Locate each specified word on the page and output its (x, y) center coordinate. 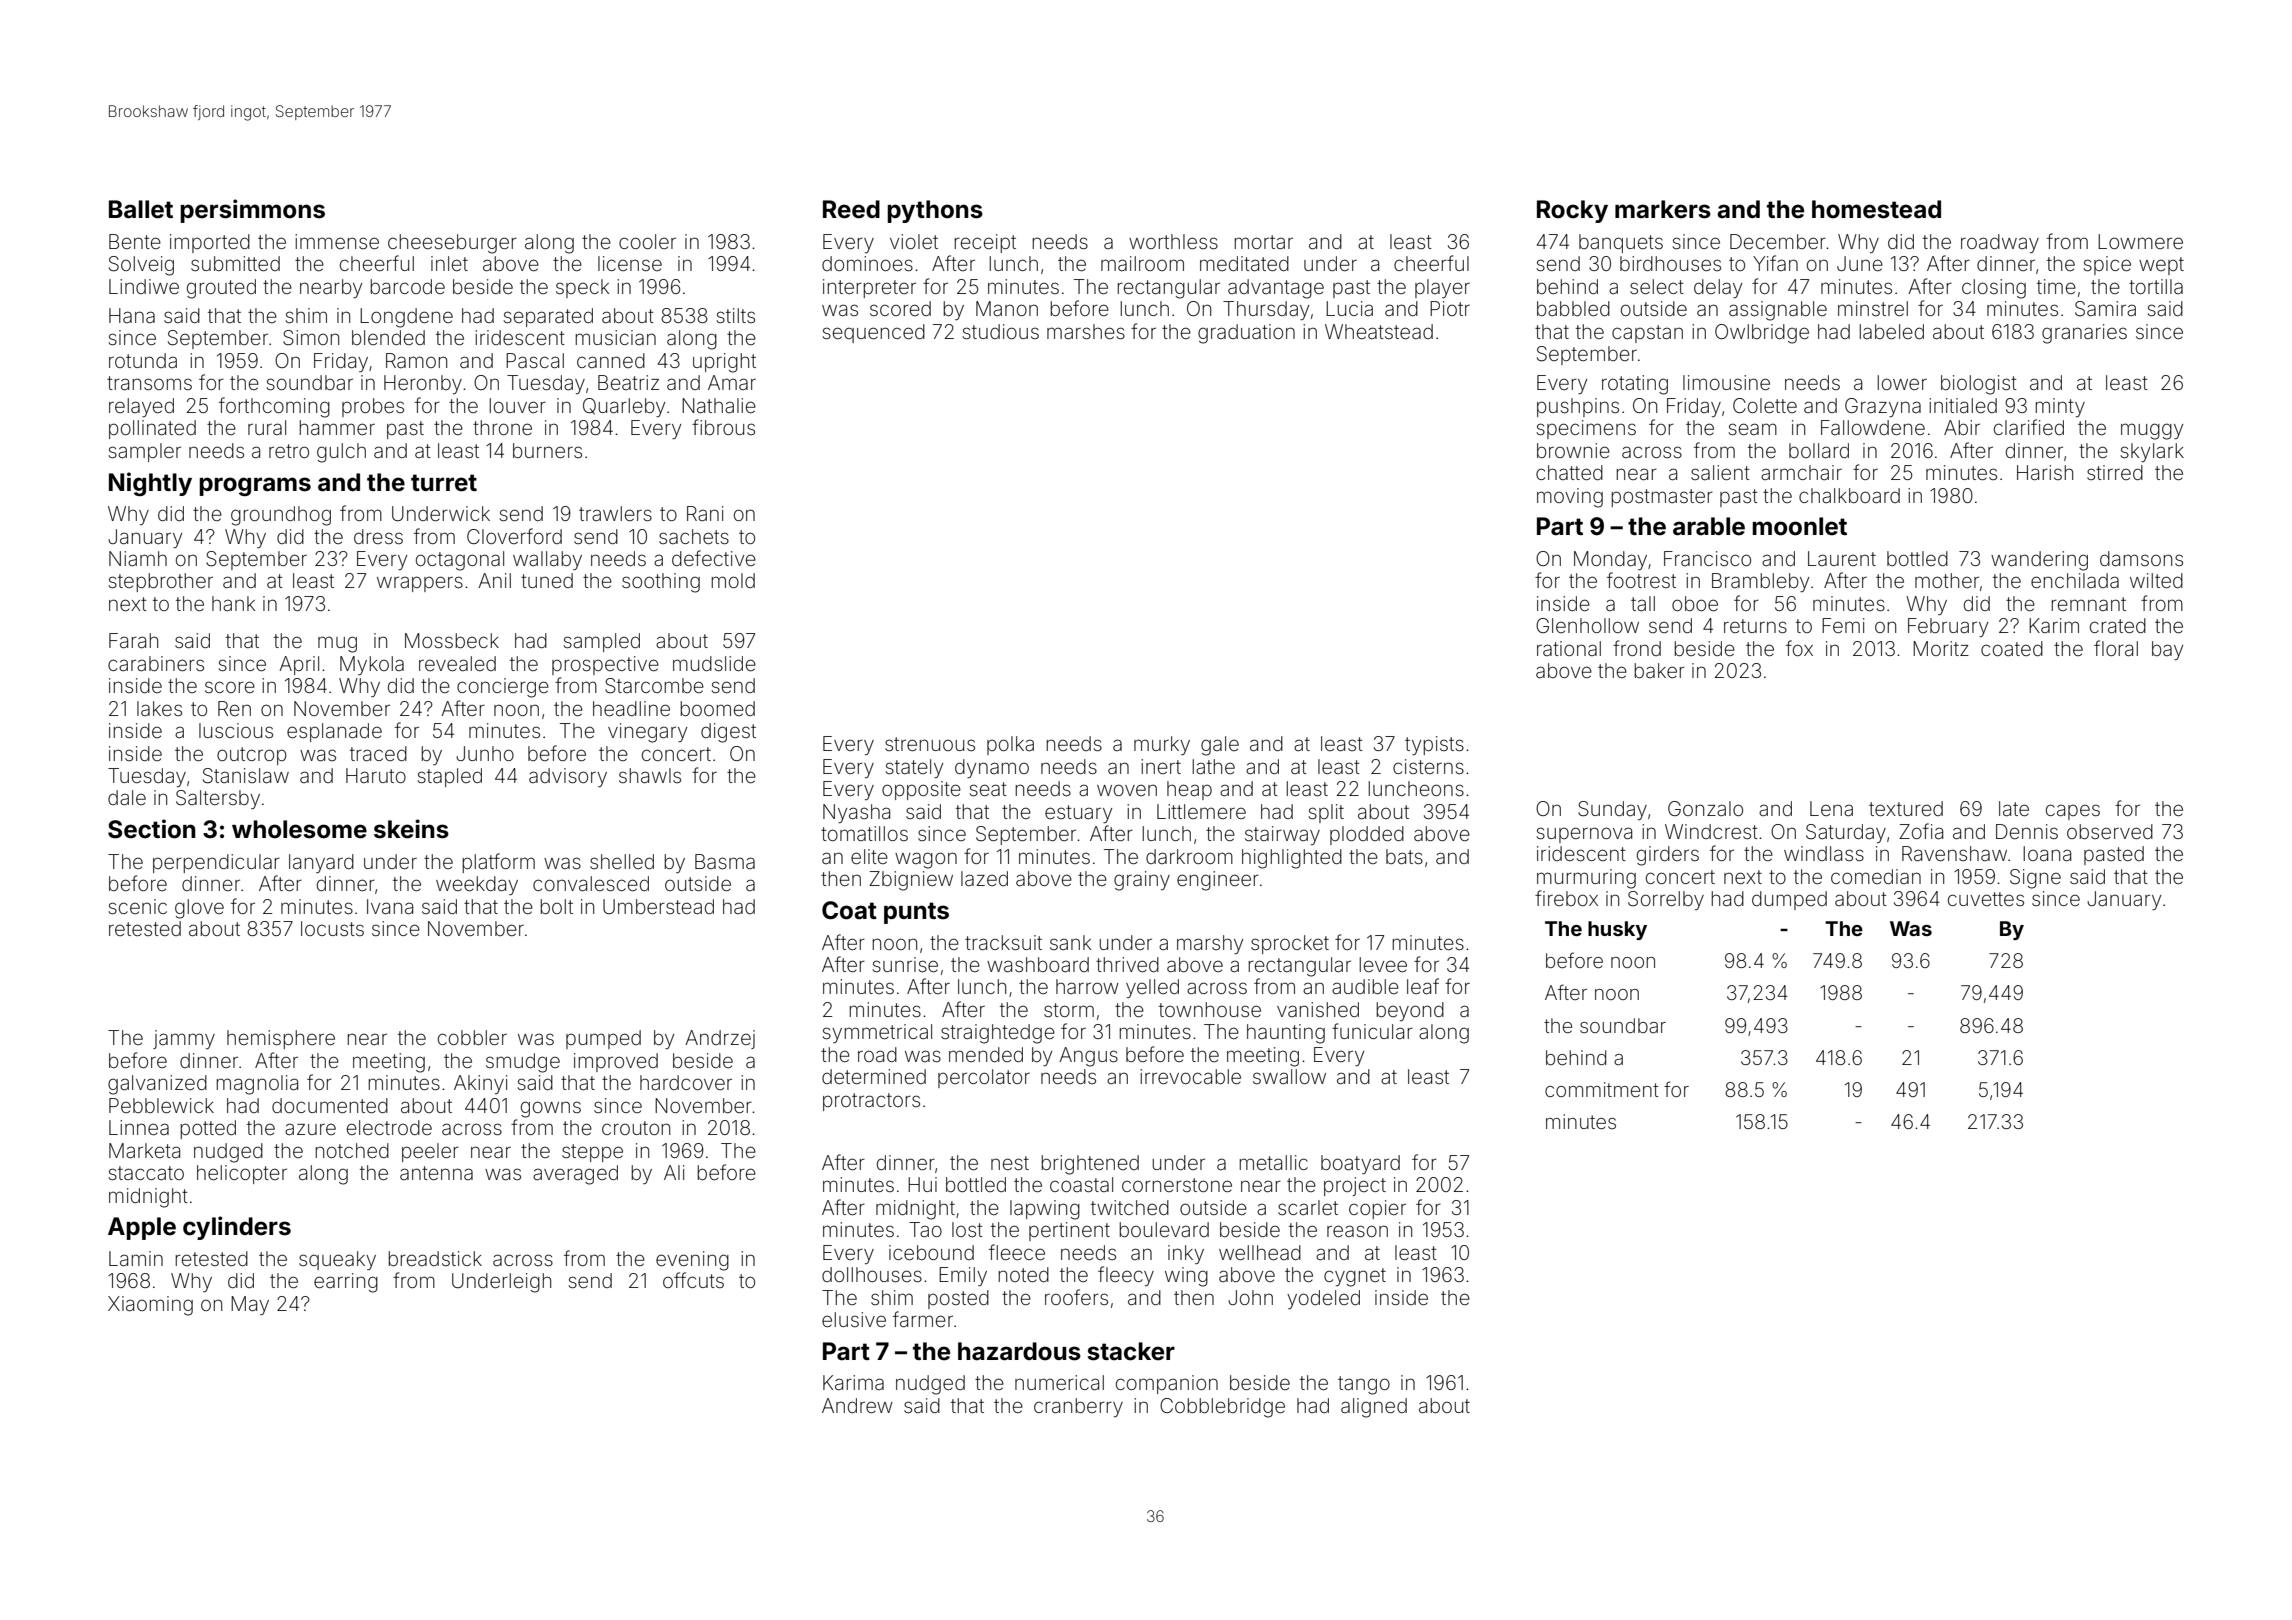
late (2014, 808)
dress (378, 536)
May (250, 1305)
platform (498, 863)
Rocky (1572, 211)
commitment (1602, 1089)
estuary (1078, 814)
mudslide (714, 663)
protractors (871, 1102)
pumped (603, 1039)
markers (1663, 209)
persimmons (252, 211)
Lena (1831, 808)
